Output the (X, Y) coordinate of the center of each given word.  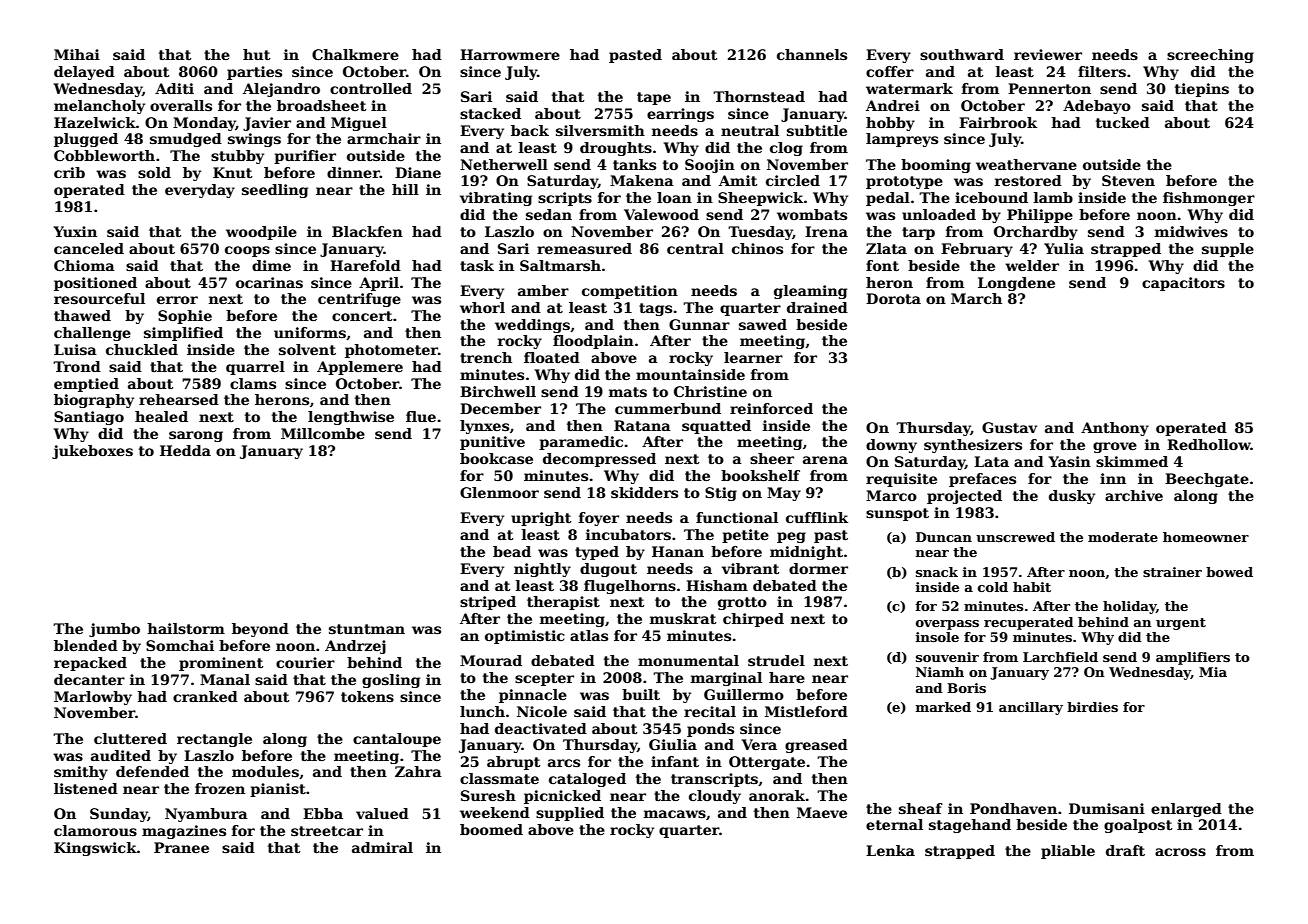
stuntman (367, 629)
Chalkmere (355, 54)
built (641, 694)
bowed (1229, 572)
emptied (86, 385)
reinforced (771, 408)
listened (86, 788)
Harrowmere (510, 54)
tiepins (1202, 90)
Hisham (717, 585)
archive (1134, 495)
